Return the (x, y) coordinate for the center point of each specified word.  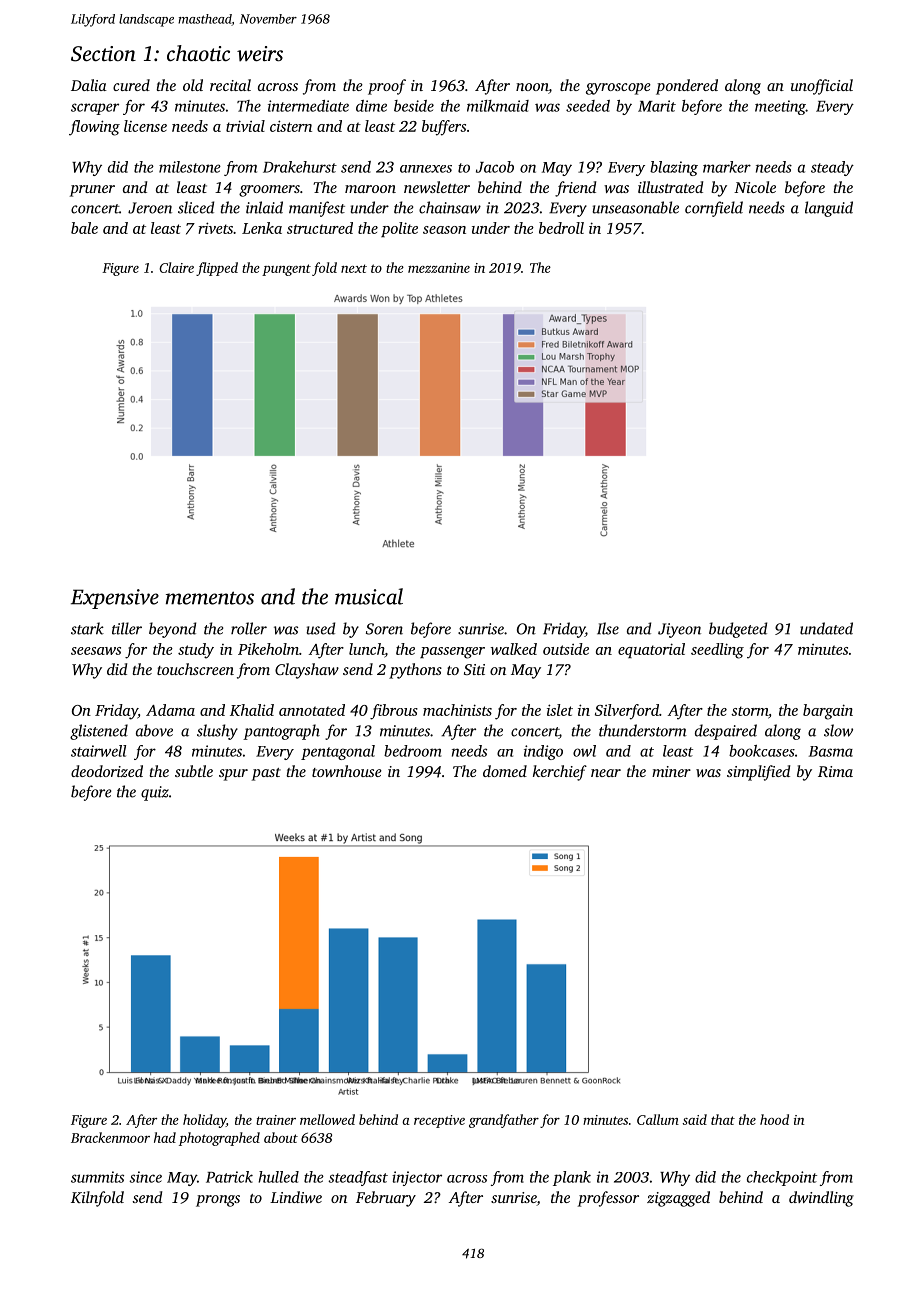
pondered (687, 87)
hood (774, 1119)
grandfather (504, 1121)
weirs (260, 54)
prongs (218, 1201)
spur (233, 775)
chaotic (198, 53)
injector (417, 1178)
